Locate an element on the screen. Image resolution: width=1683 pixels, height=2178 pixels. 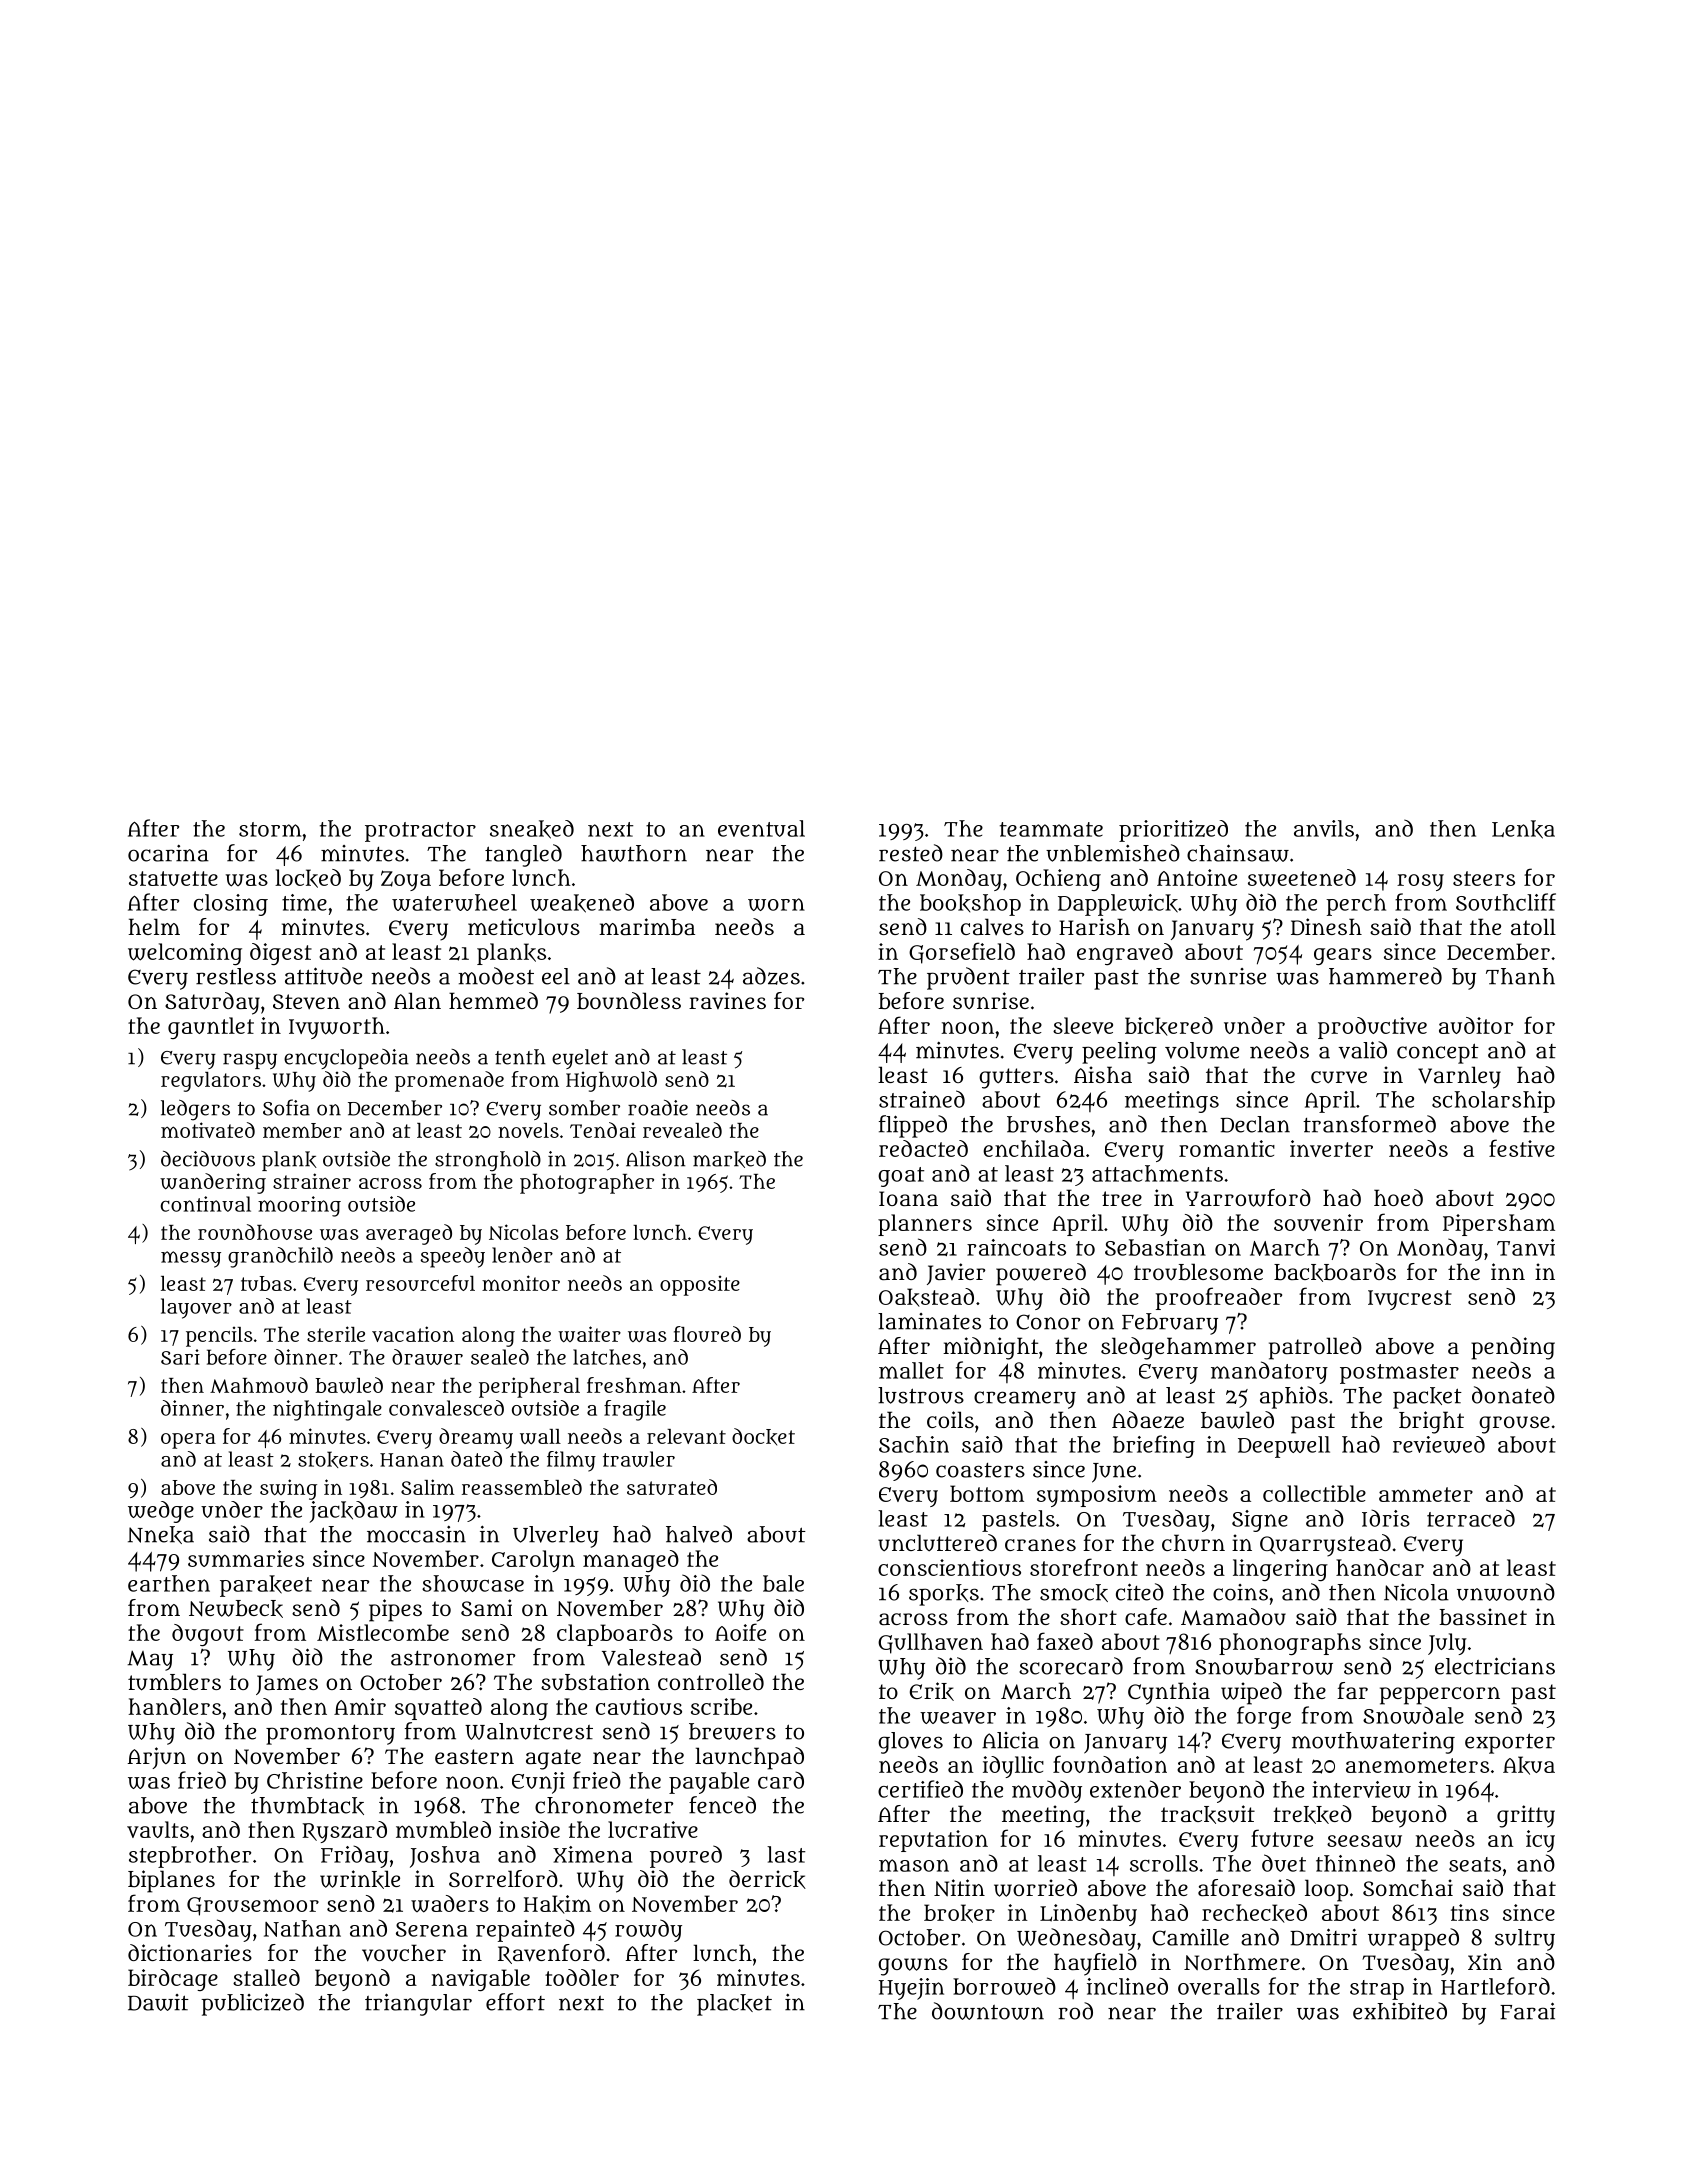
phonographs is located at coordinates (1290, 1644).
